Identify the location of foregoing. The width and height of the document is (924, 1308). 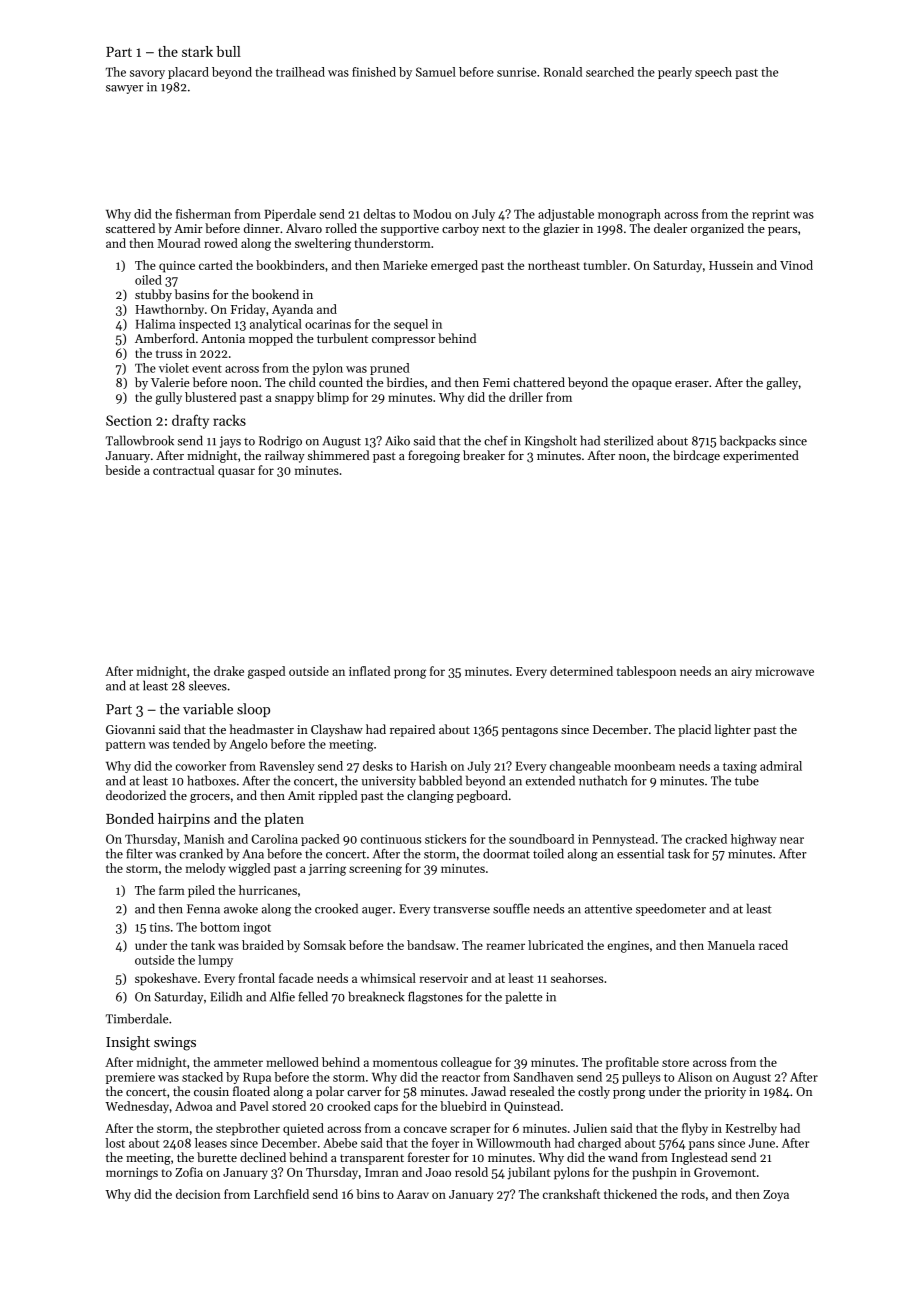
(434, 456).
